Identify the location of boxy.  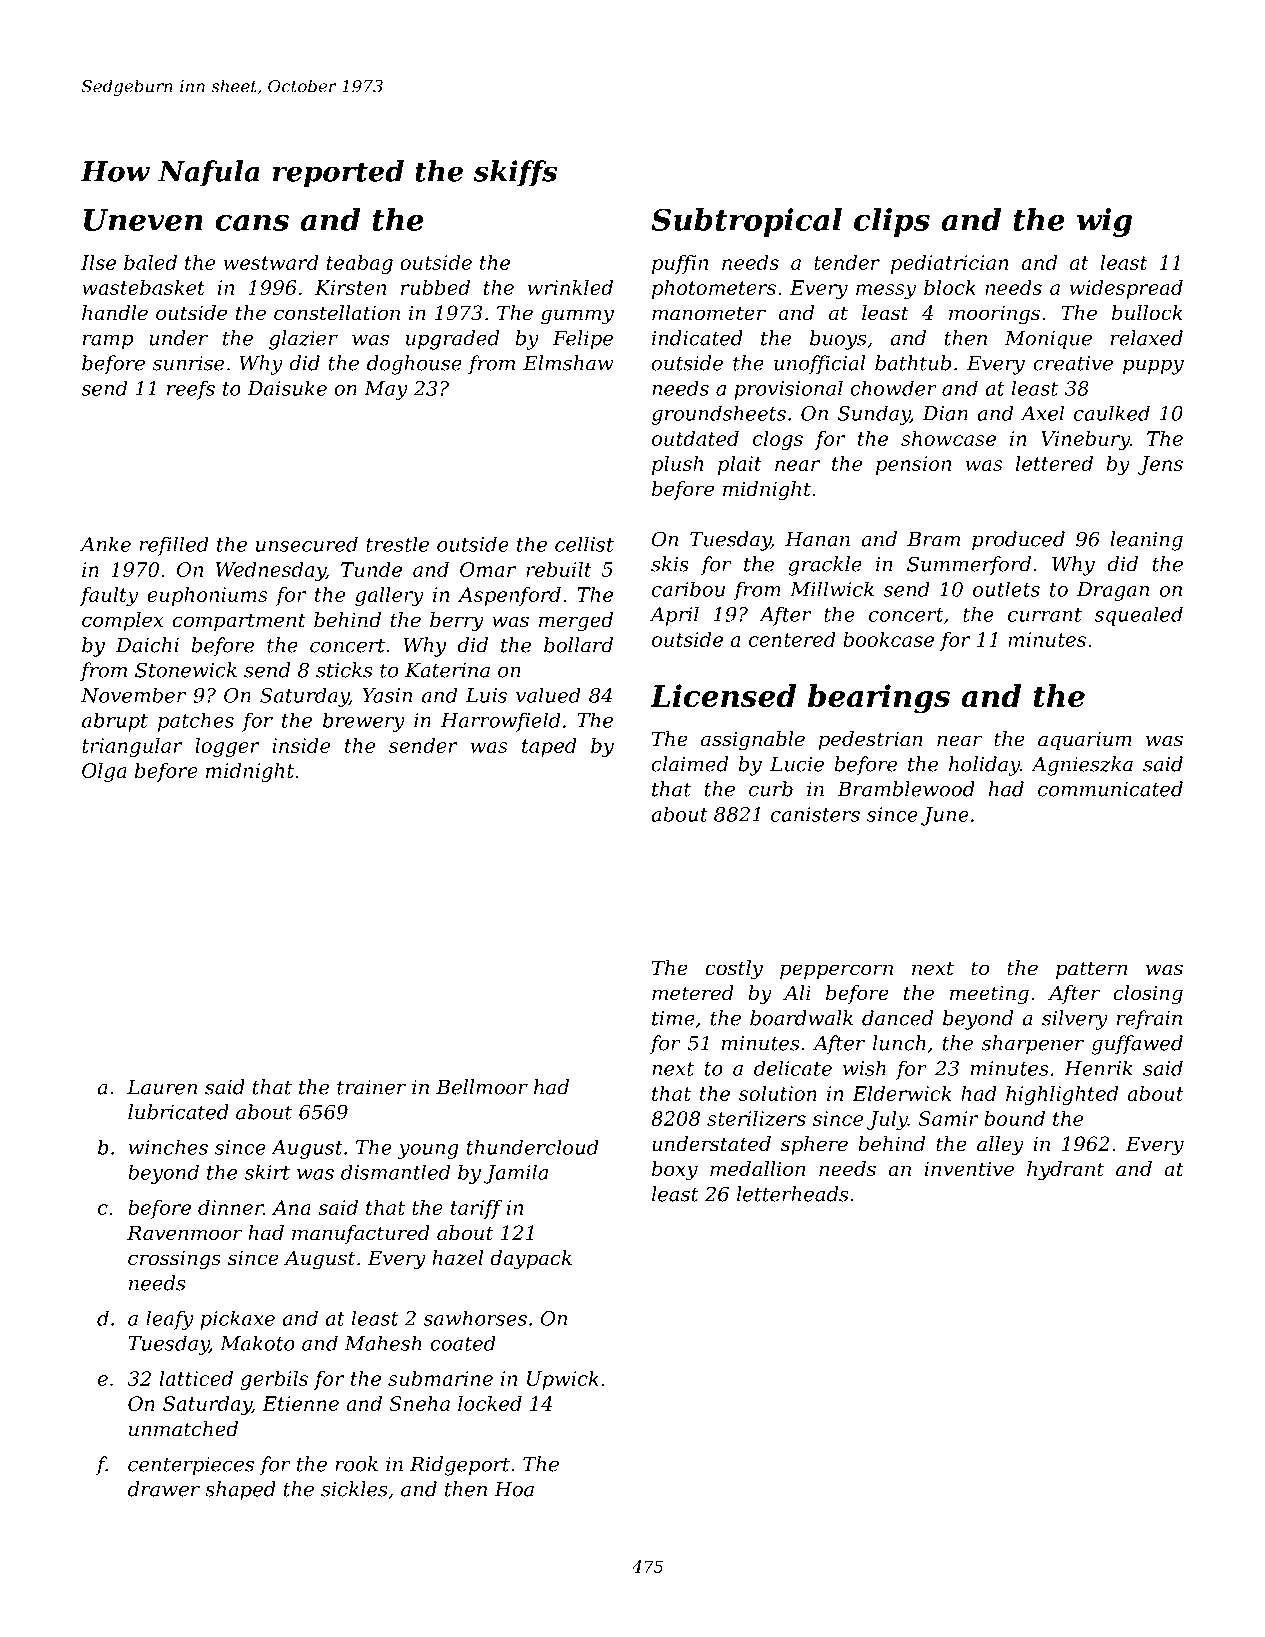
(675, 1171).
